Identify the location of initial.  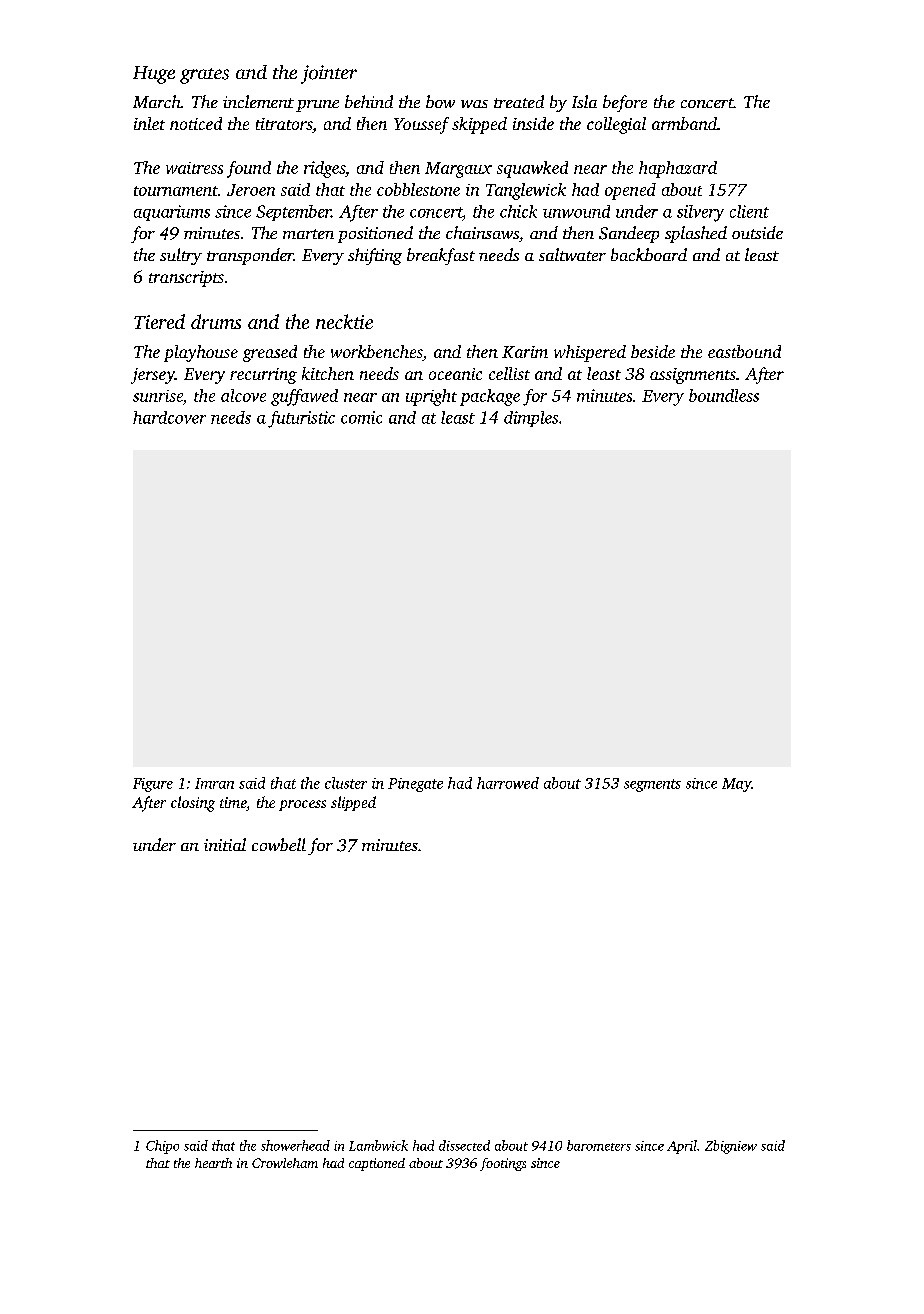
(225, 844).
